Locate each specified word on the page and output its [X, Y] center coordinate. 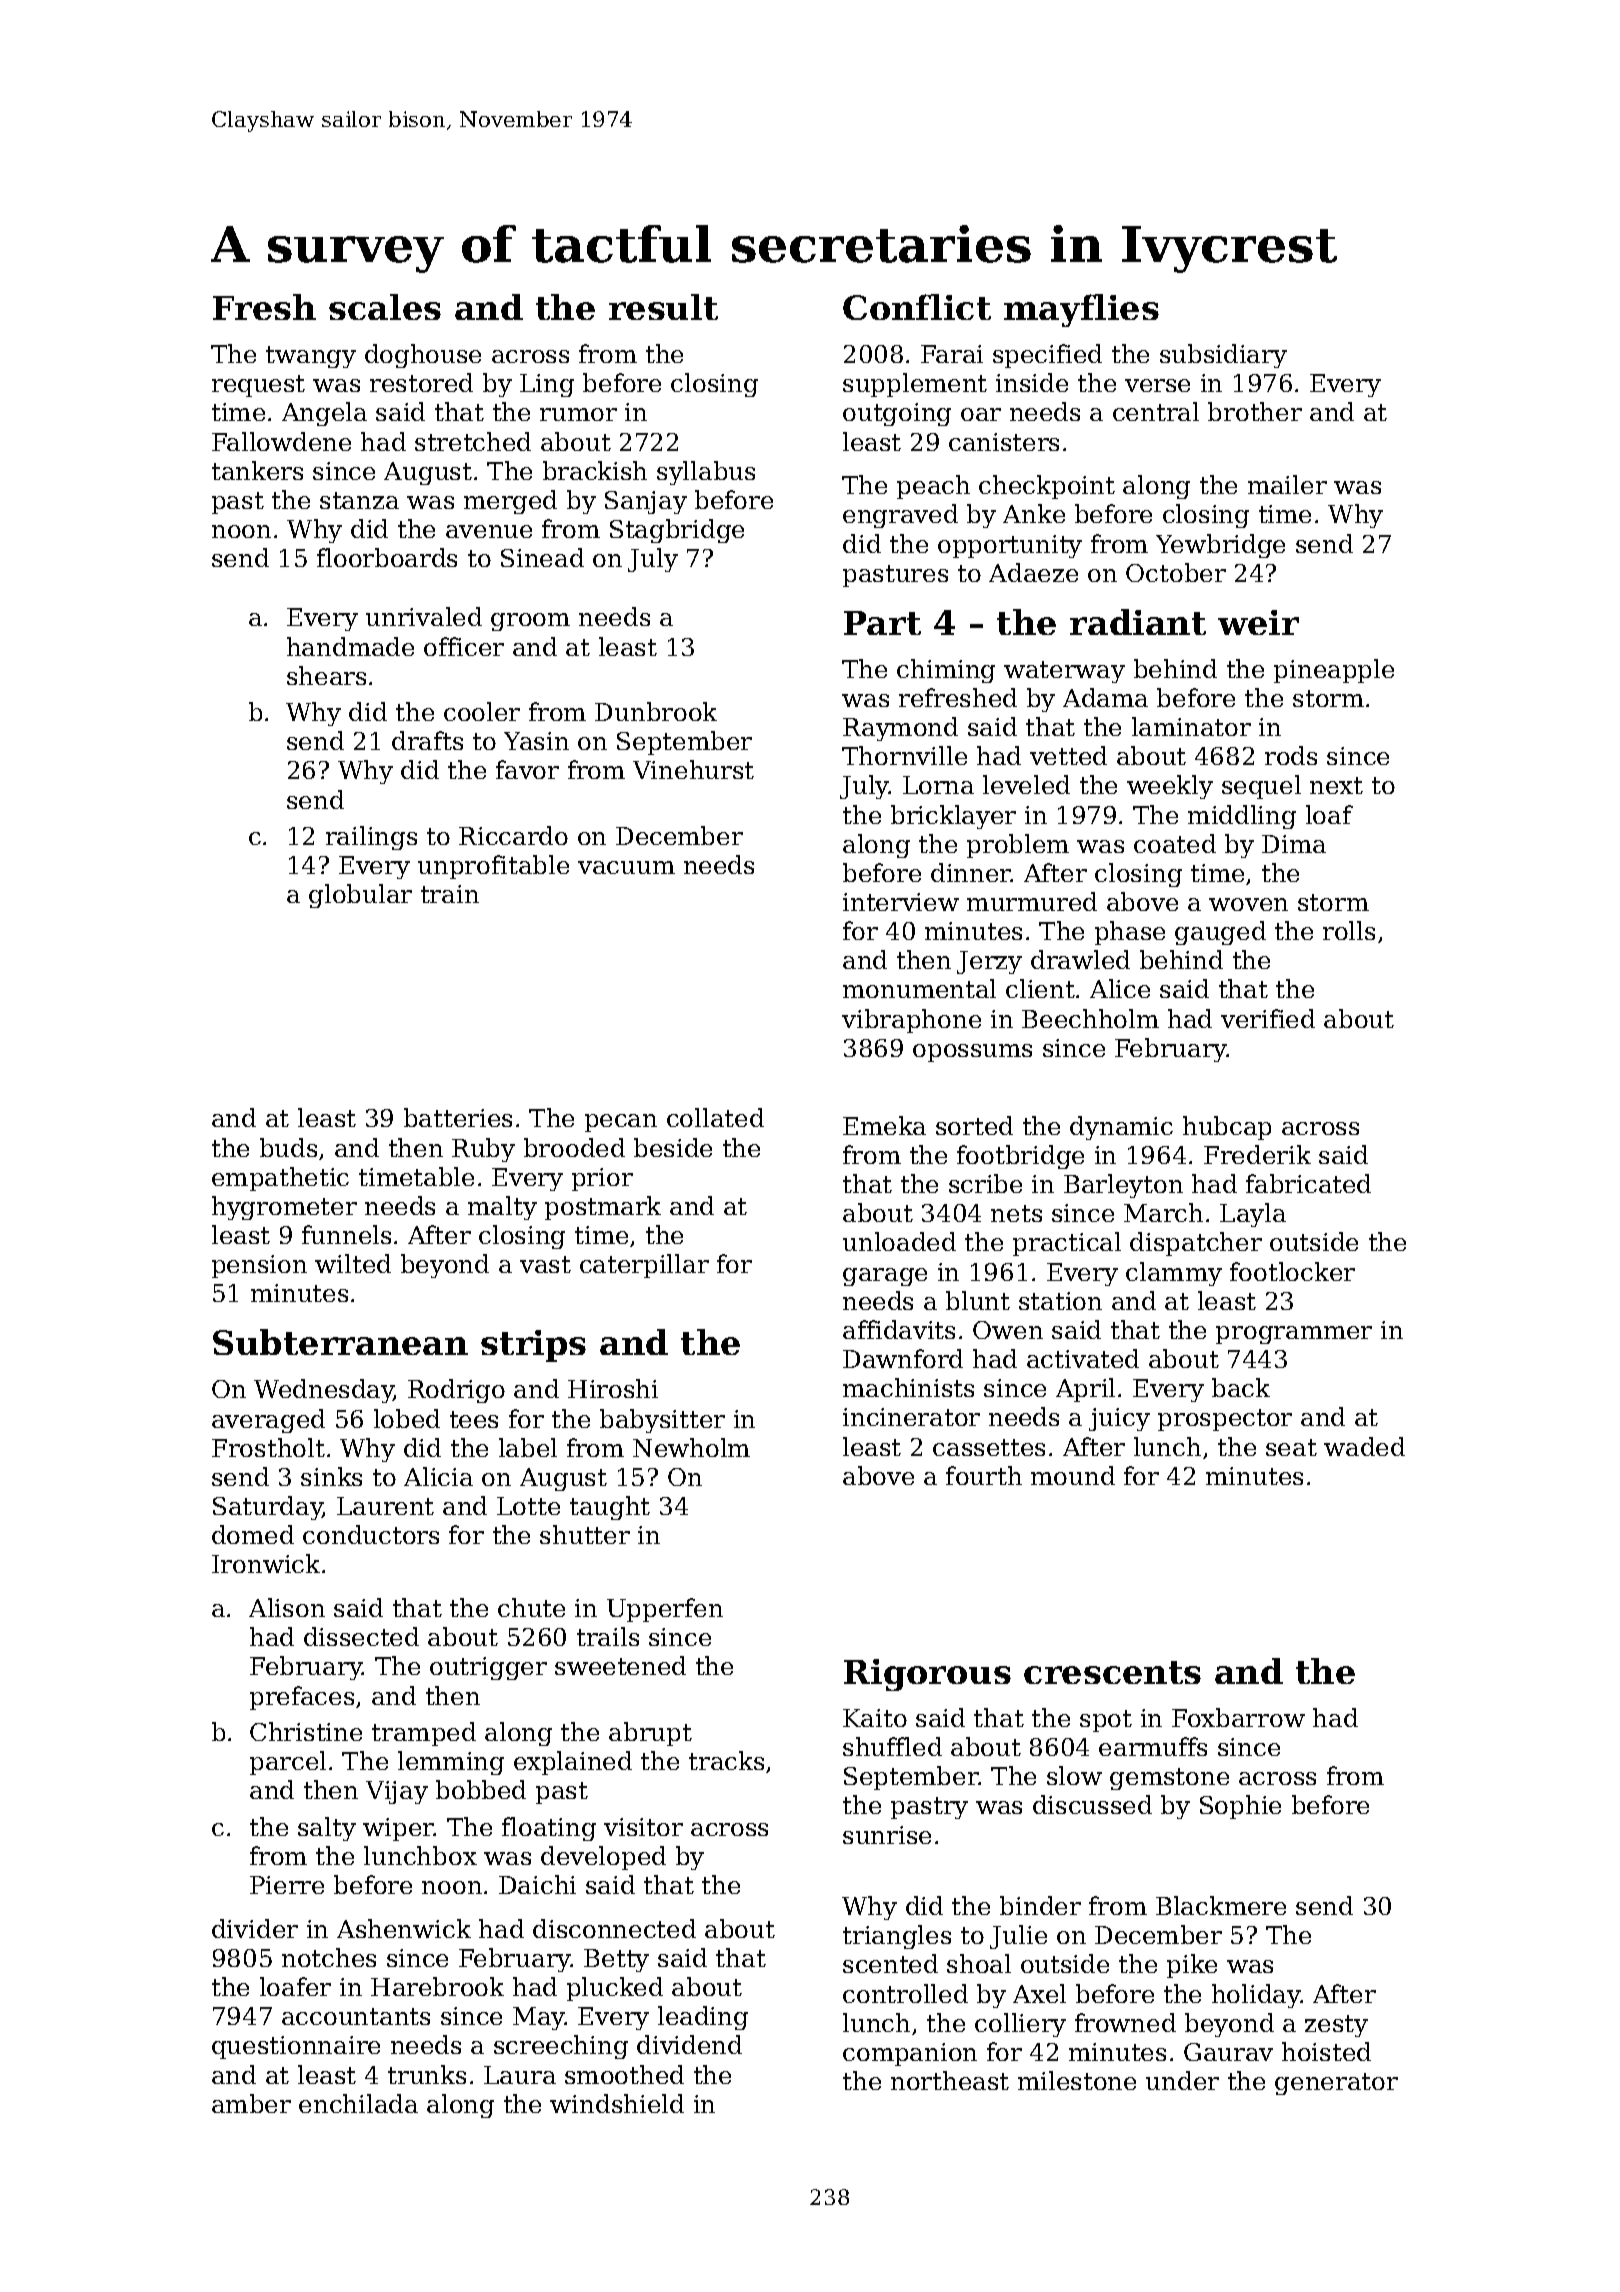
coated [1175, 843]
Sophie [1240, 1807]
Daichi [537, 1884]
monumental [919, 988]
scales [385, 307]
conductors [371, 1534]
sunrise [887, 1835]
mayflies [1081, 310]
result [663, 307]
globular [360, 896]
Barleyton [1123, 1186]
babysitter [662, 1421]
